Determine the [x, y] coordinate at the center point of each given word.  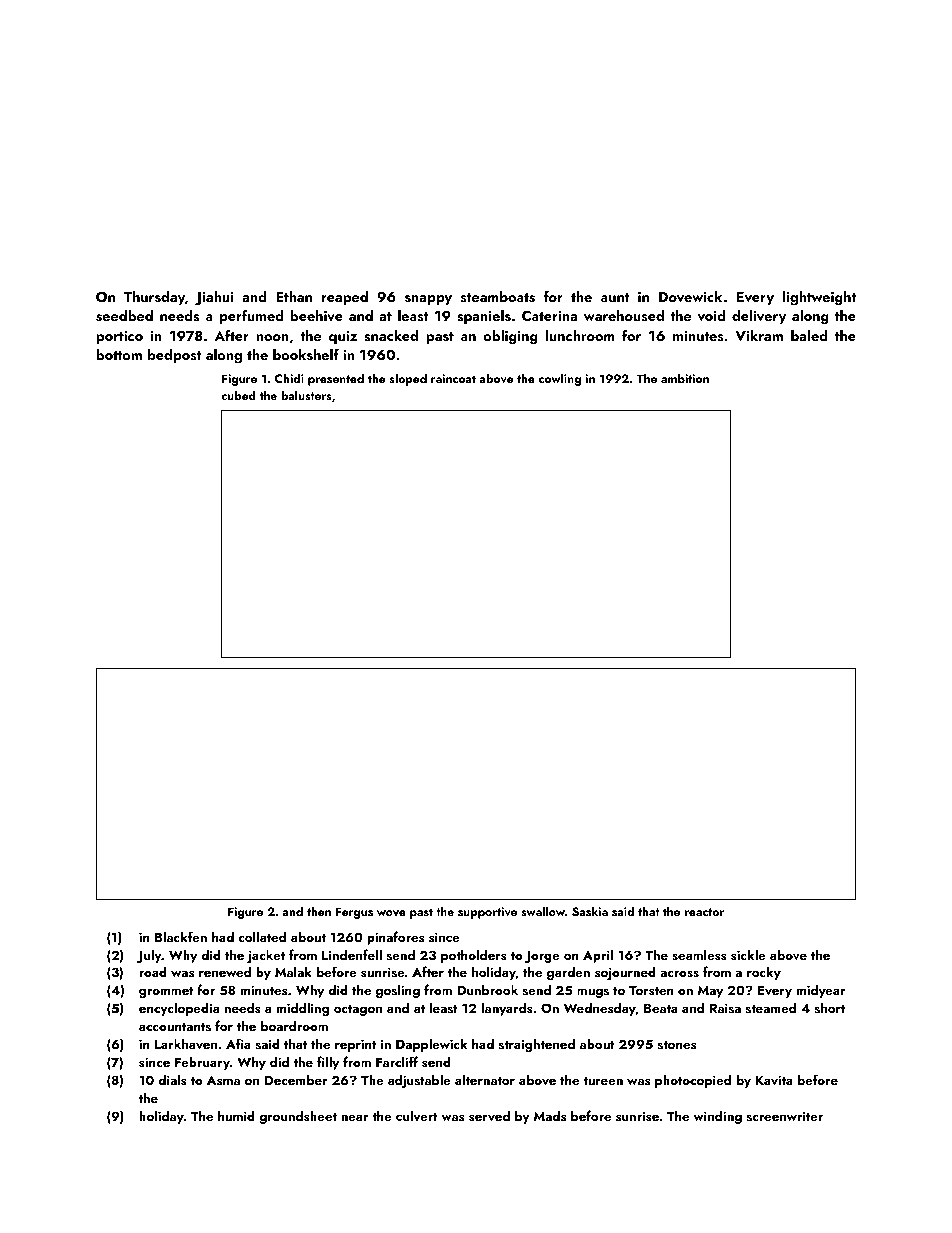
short [830, 1007]
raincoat [453, 378]
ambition [685, 378]
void [712, 316]
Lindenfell [352, 954]
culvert [417, 1115]
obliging [510, 337]
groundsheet [298, 1117]
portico [119, 337]
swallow [543, 911]
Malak [293, 971]
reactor [704, 912]
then [319, 911]
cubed [238, 395]
